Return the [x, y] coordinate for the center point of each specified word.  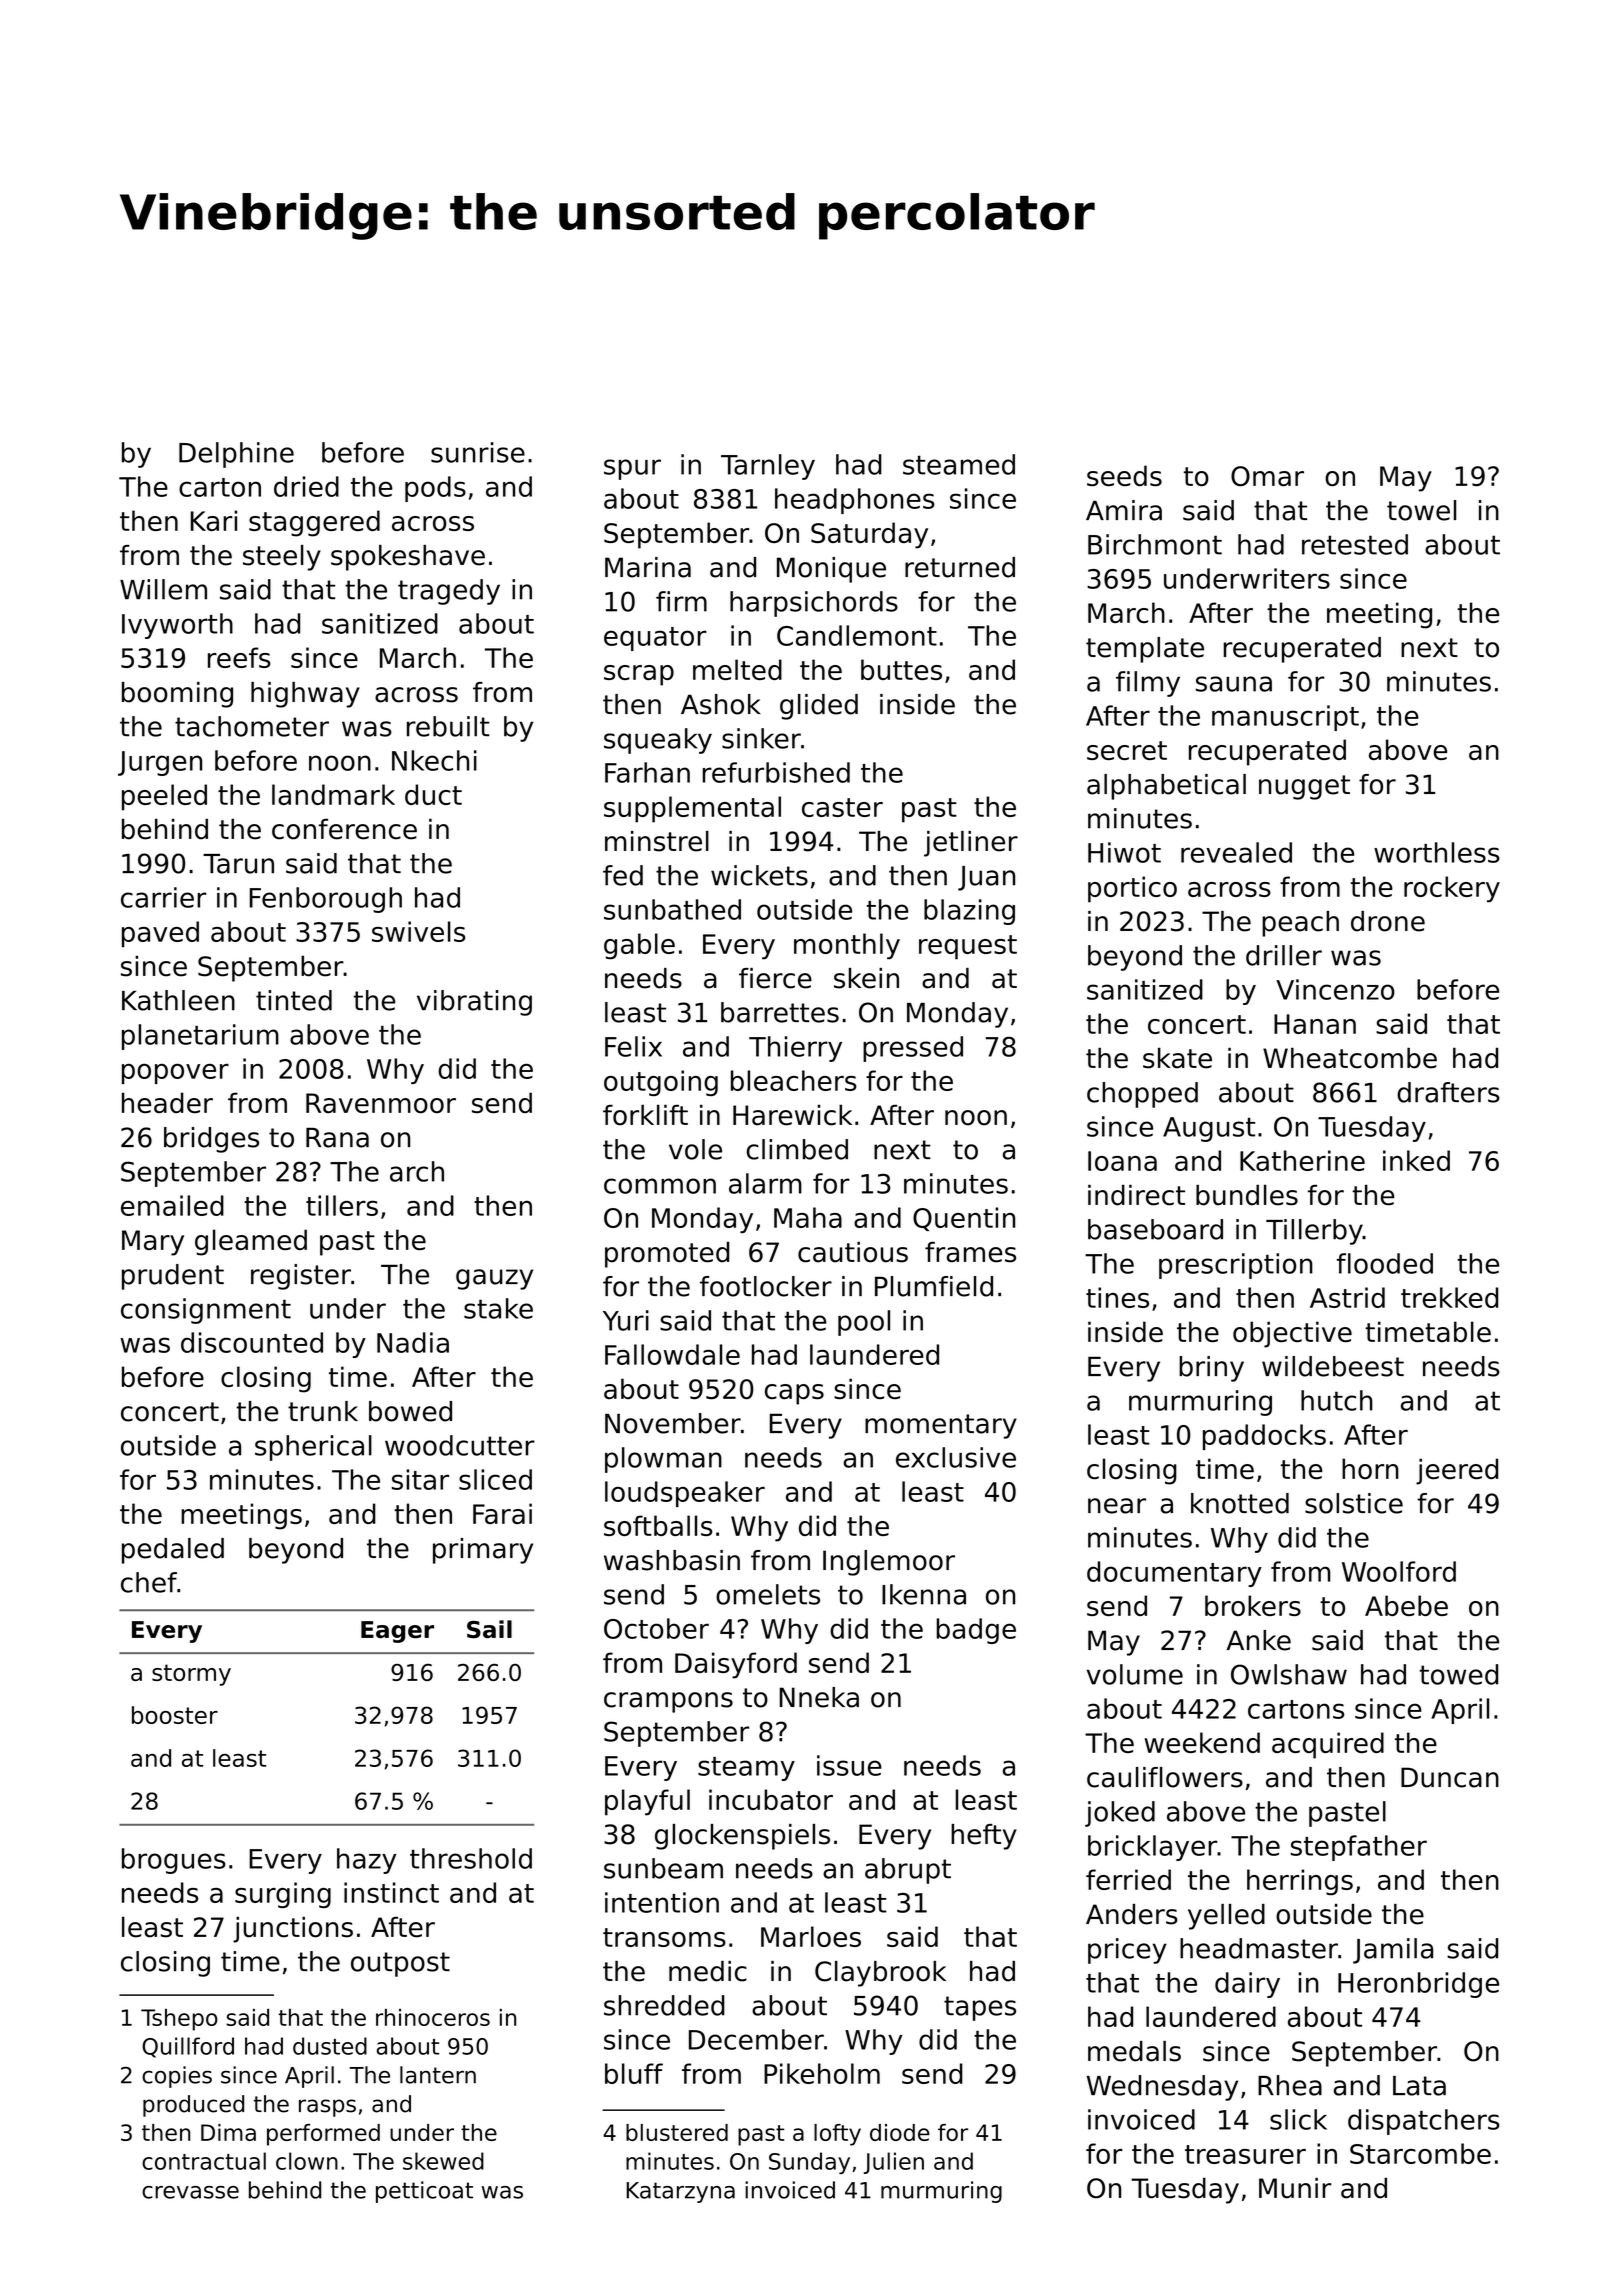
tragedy [449, 592]
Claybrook [880, 1974]
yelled [1226, 1917]
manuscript [1285, 718]
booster [175, 1715]
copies [177, 2077]
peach [1300, 924]
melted [737, 669]
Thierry [795, 1049]
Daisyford [736, 1665]
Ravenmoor [381, 1103]
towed [1459, 1674]
